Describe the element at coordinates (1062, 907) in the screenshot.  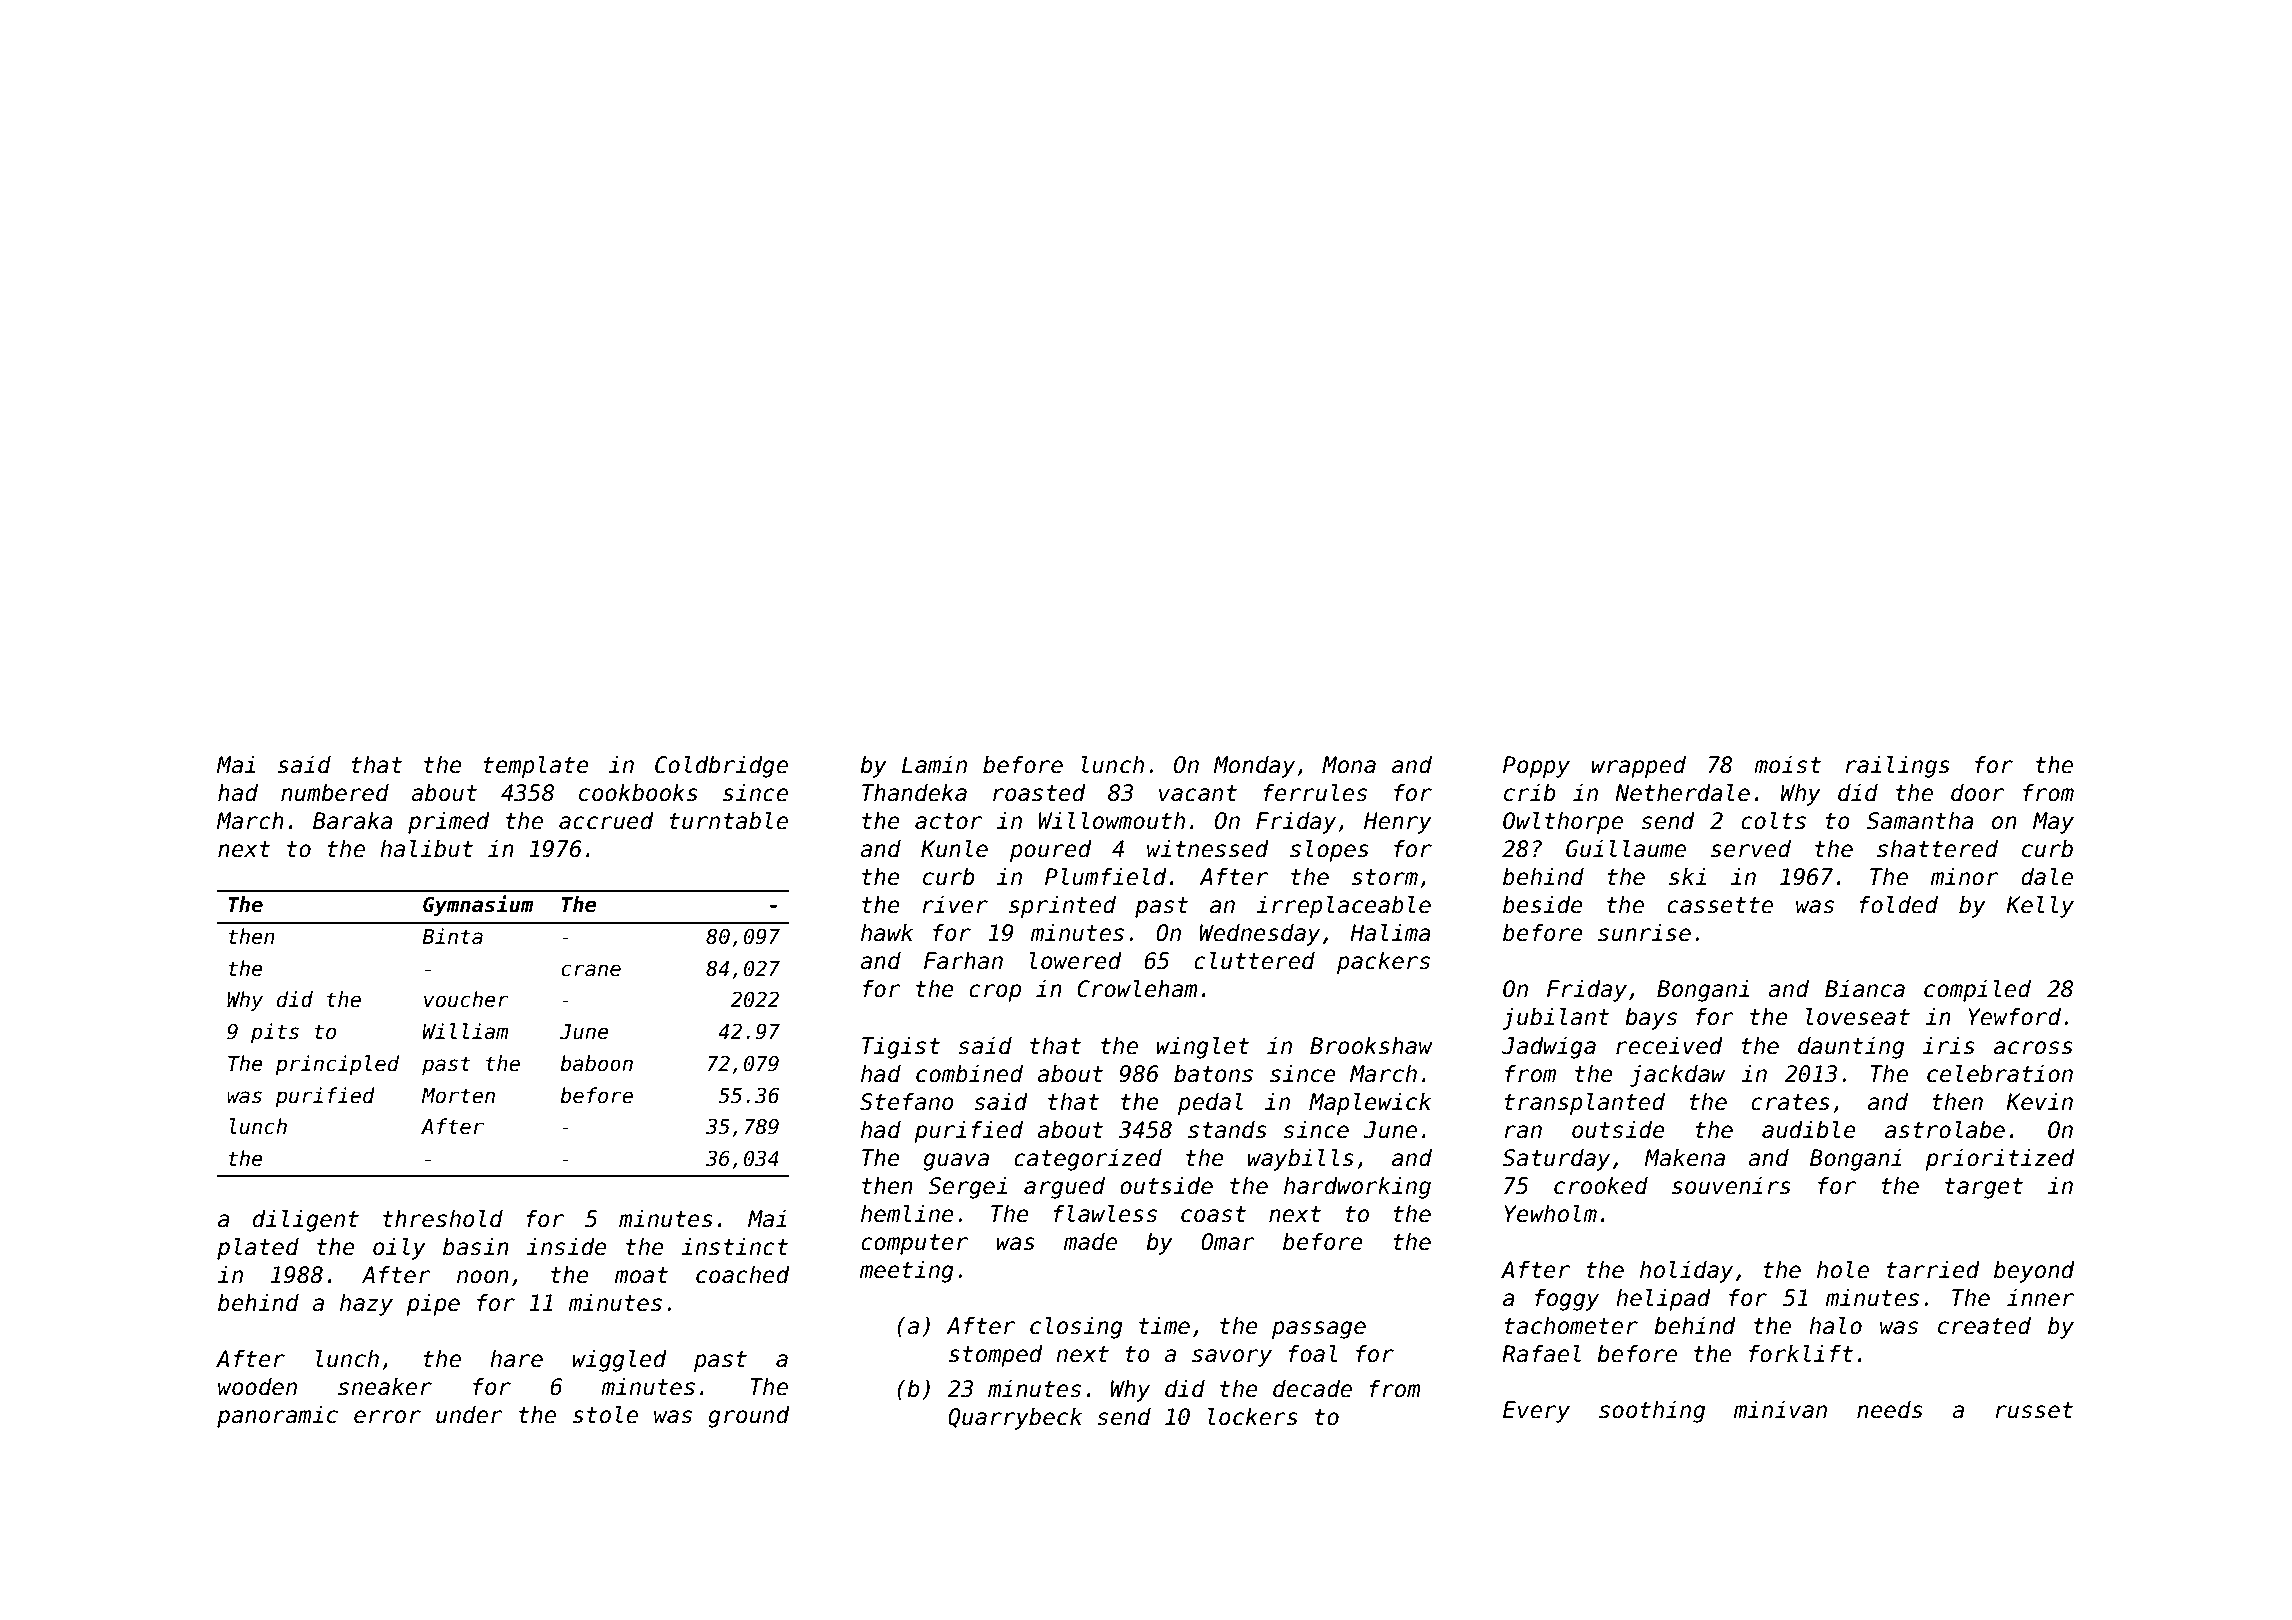
I see `sprinted` at that location.
